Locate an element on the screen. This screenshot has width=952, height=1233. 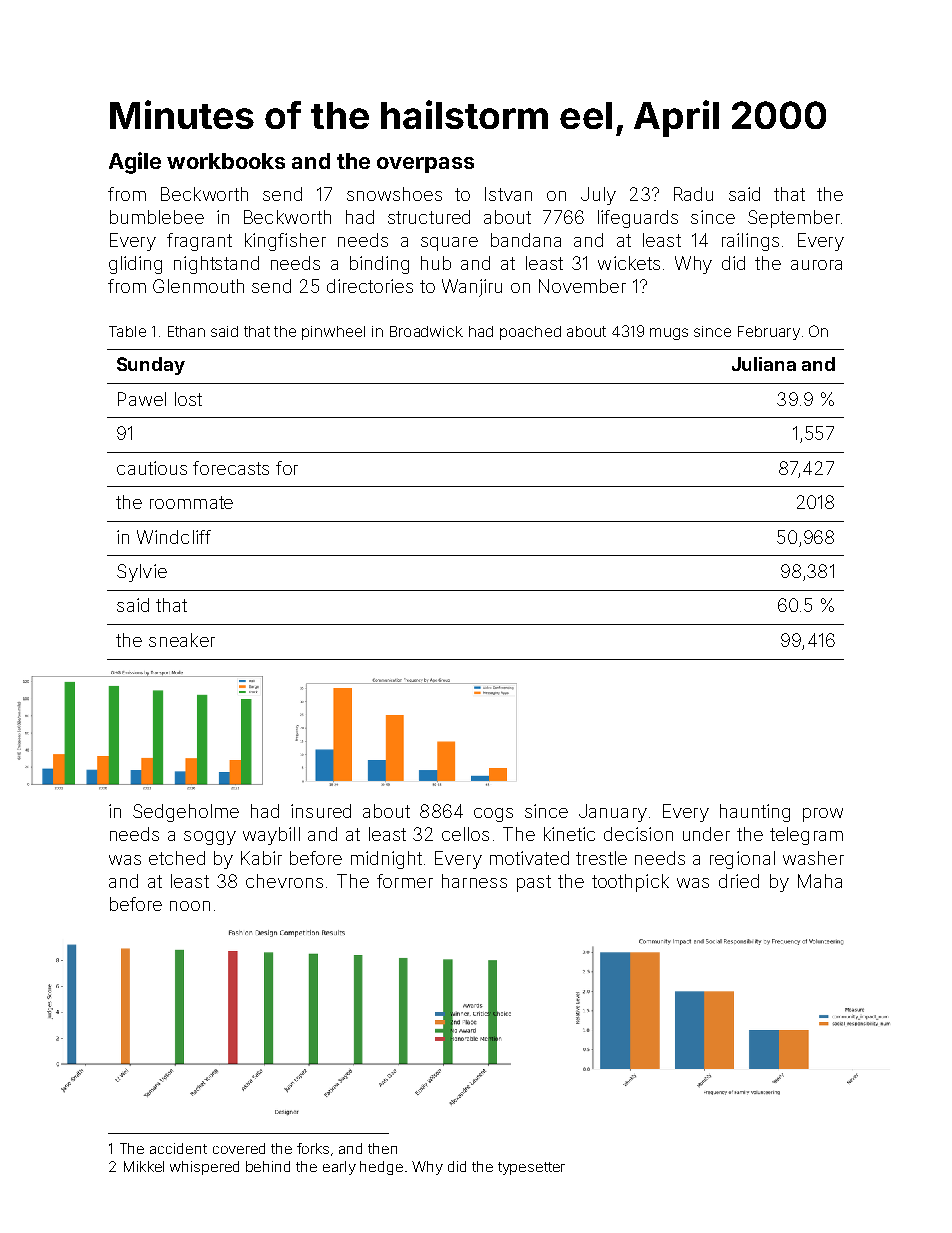
Juliana is located at coordinates (764, 364).
